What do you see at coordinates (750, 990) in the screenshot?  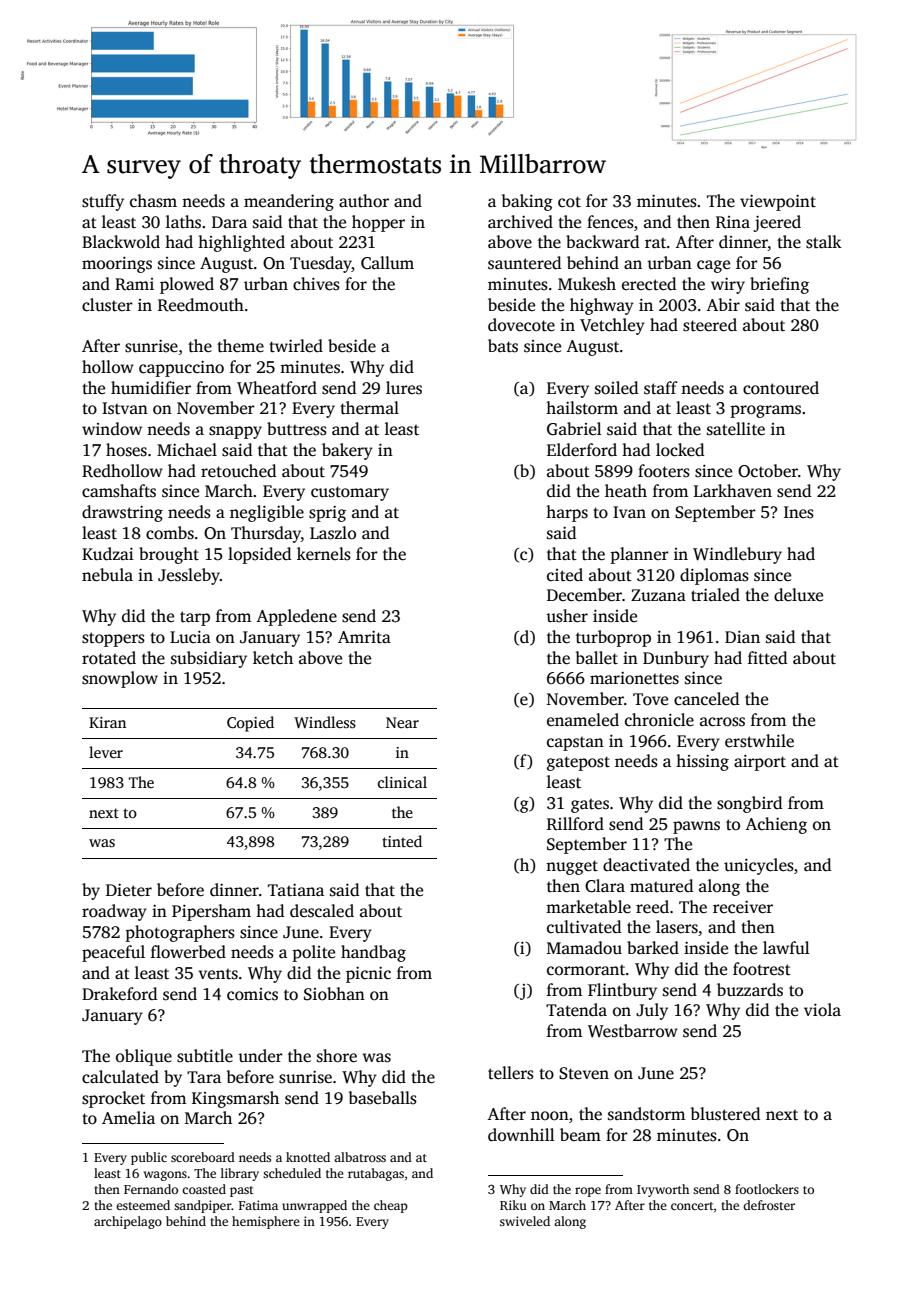 I see `buzzards` at bounding box center [750, 990].
